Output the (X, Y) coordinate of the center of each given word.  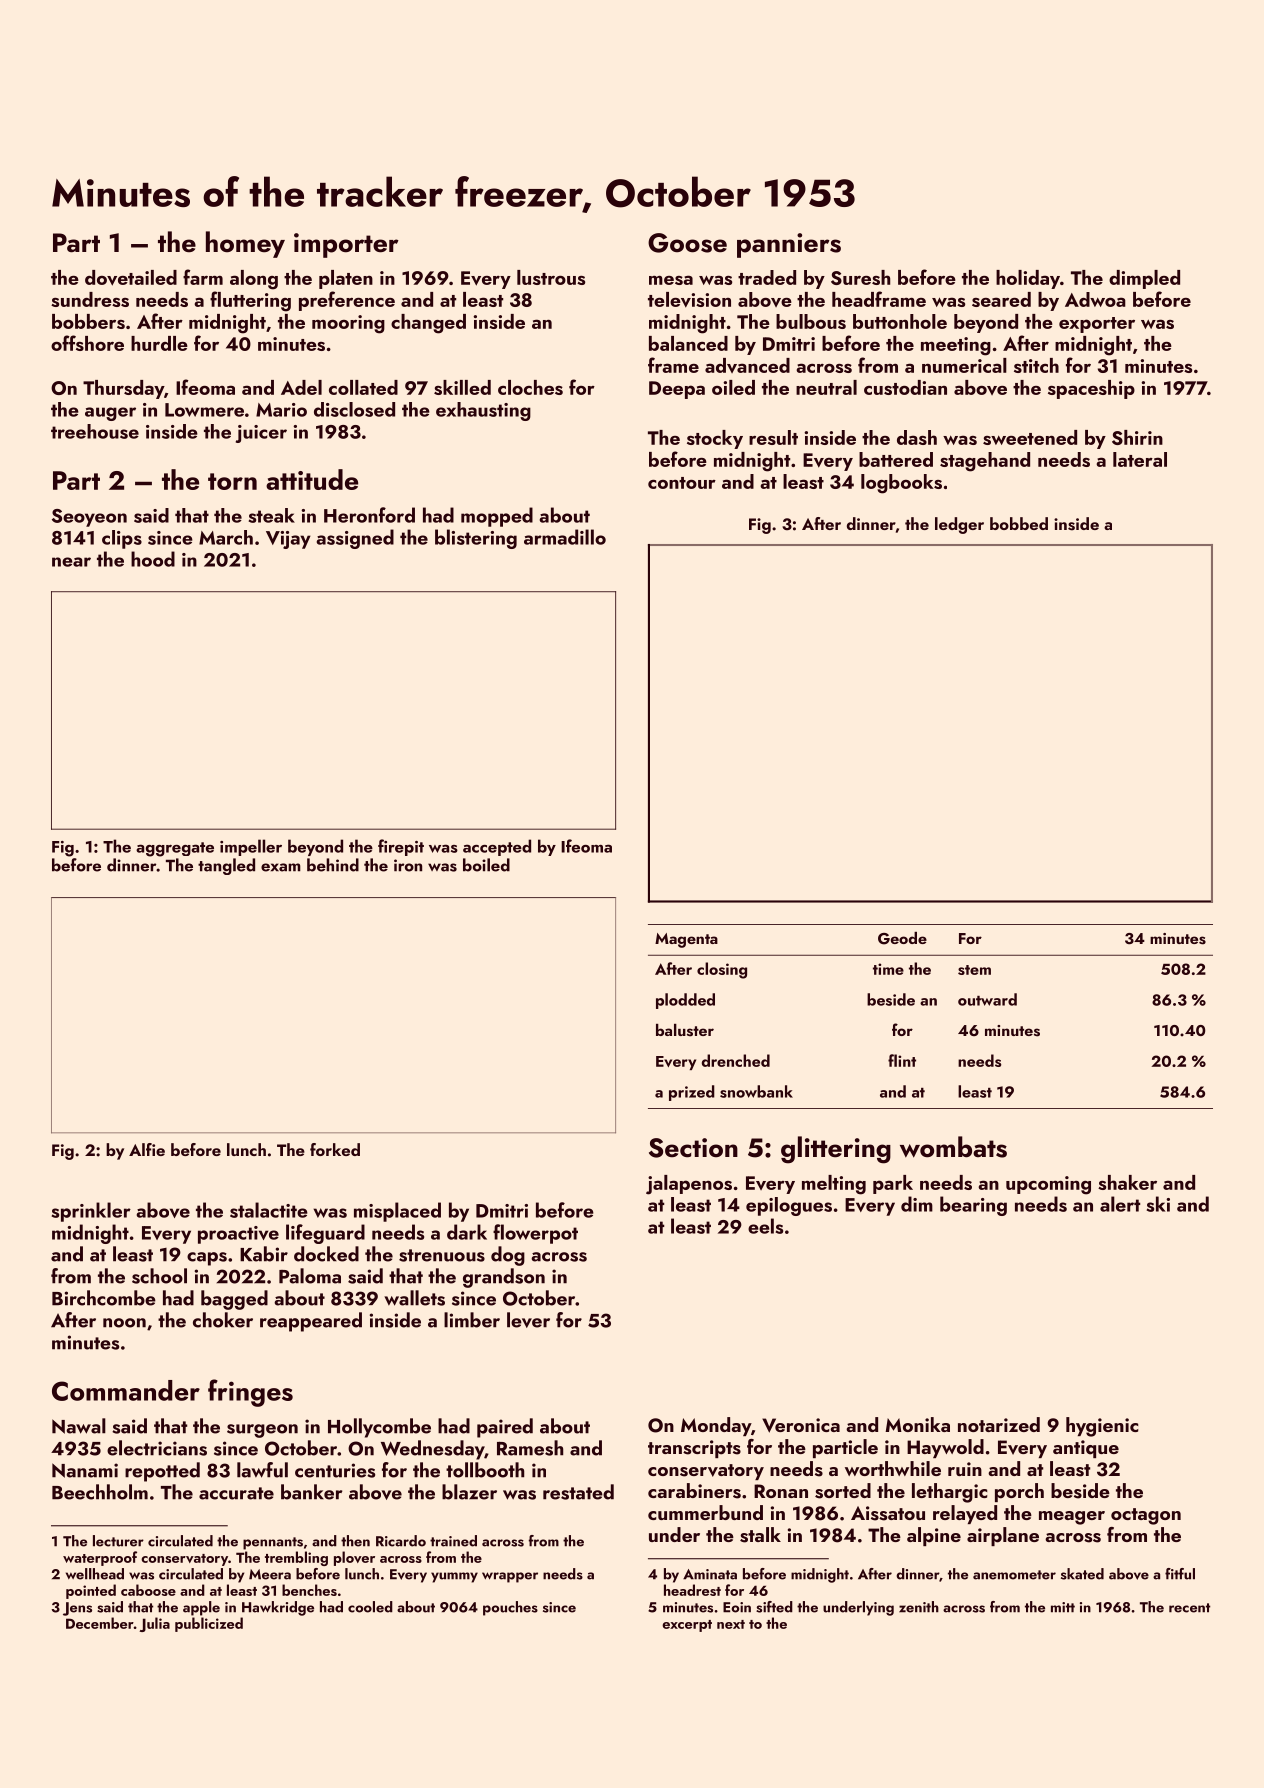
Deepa (677, 390)
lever (528, 1320)
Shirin (1137, 437)
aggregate (175, 849)
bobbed (1019, 523)
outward (987, 999)
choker (223, 1320)
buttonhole (900, 321)
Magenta (686, 940)
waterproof (100, 1558)
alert (1120, 1204)
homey (245, 244)
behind (333, 865)
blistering (476, 539)
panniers (789, 245)
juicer (261, 434)
